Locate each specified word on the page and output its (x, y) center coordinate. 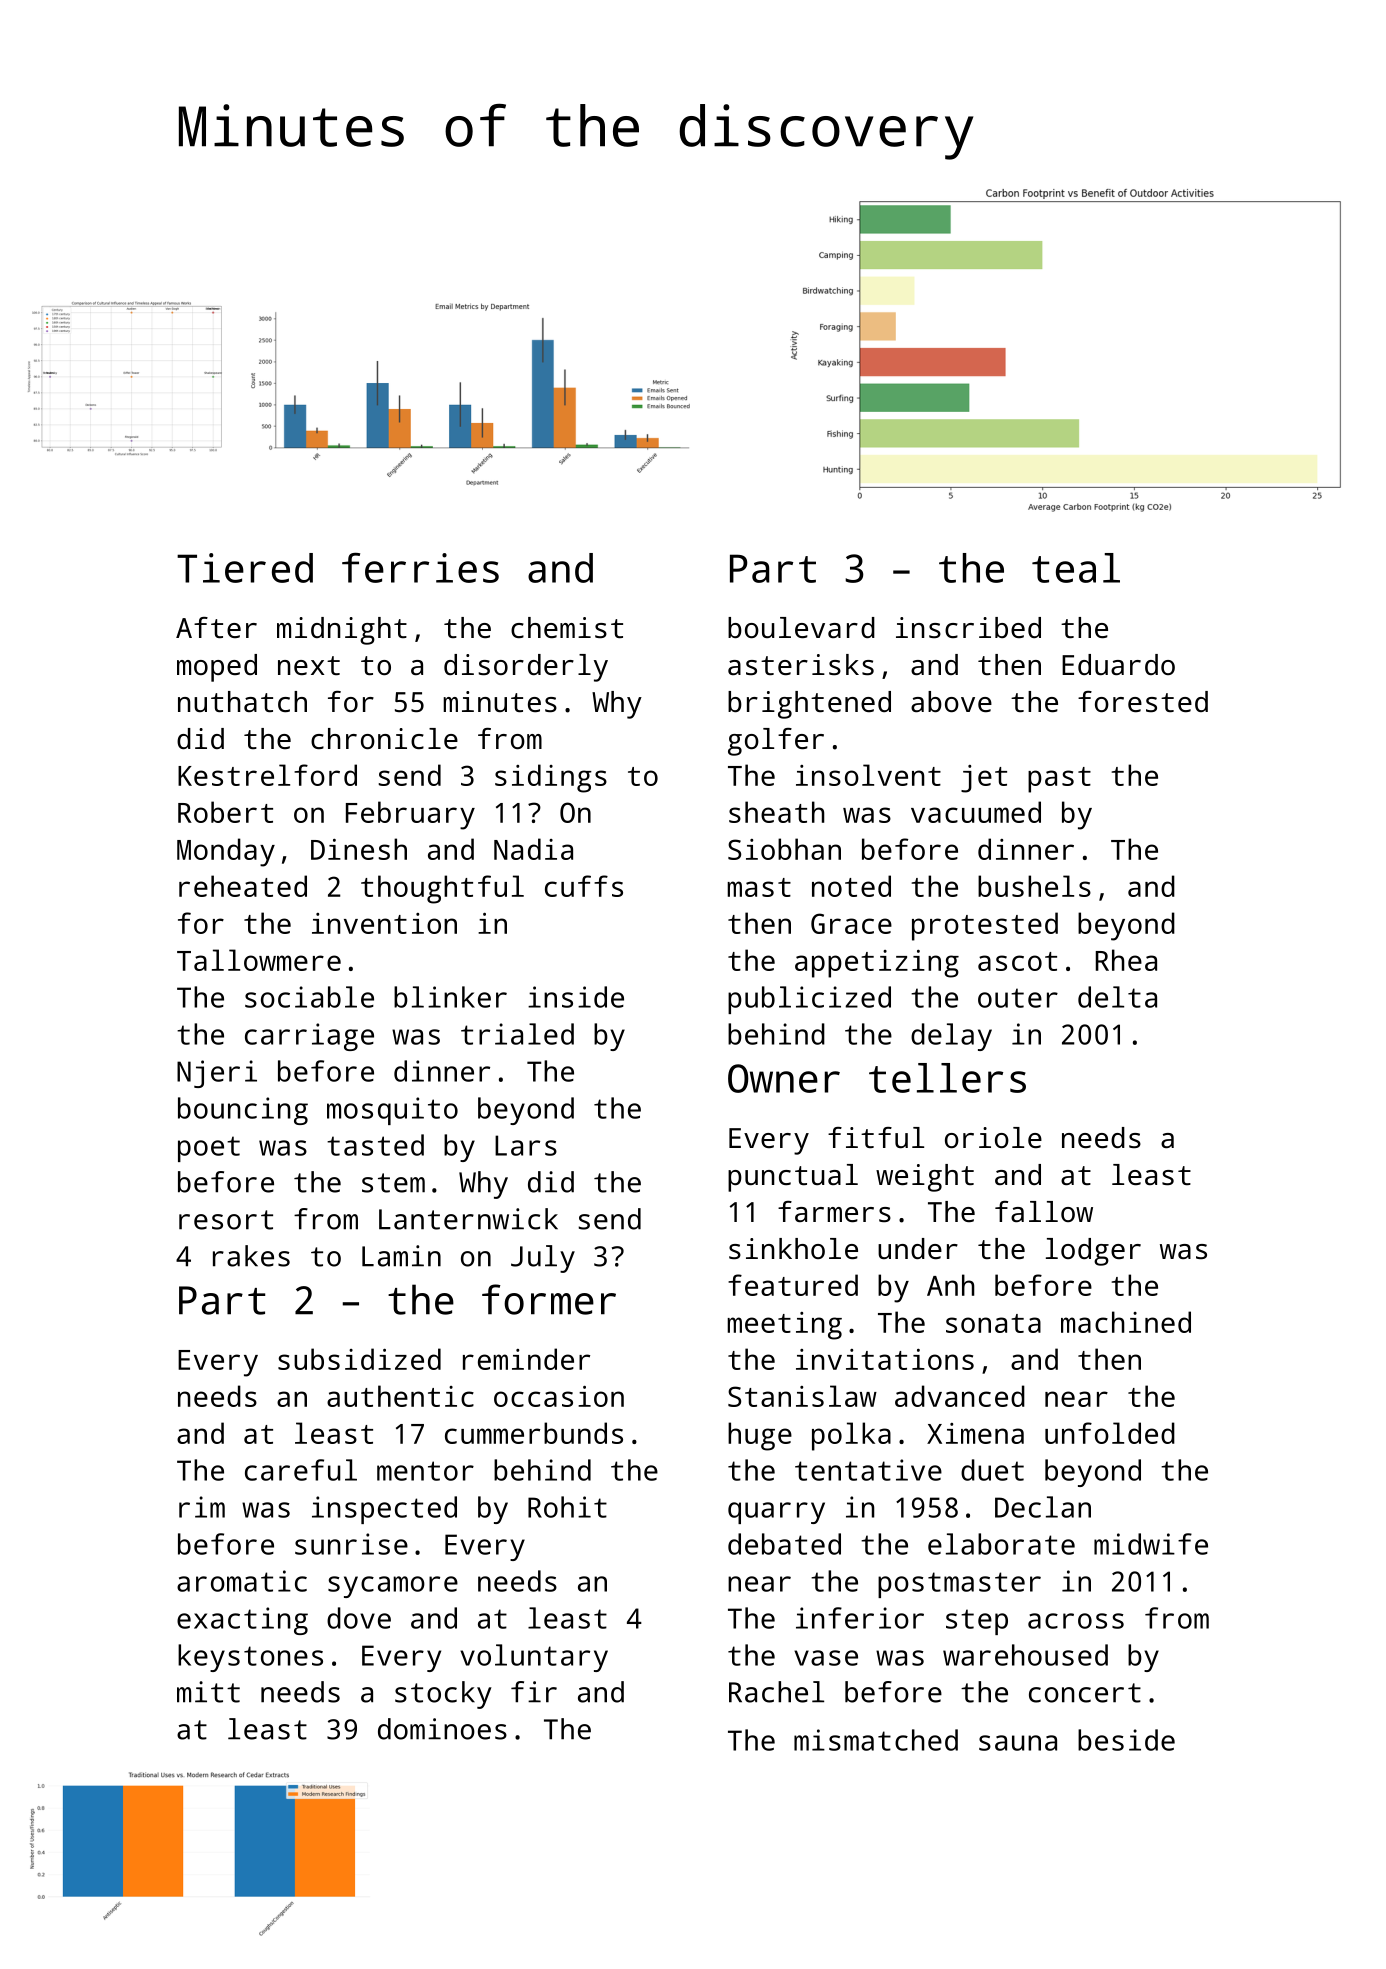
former (549, 1299)
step (977, 1622)
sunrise (351, 1544)
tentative (868, 1470)
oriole (993, 1137)
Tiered (245, 568)
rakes (251, 1256)
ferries (420, 568)
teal (1076, 568)
